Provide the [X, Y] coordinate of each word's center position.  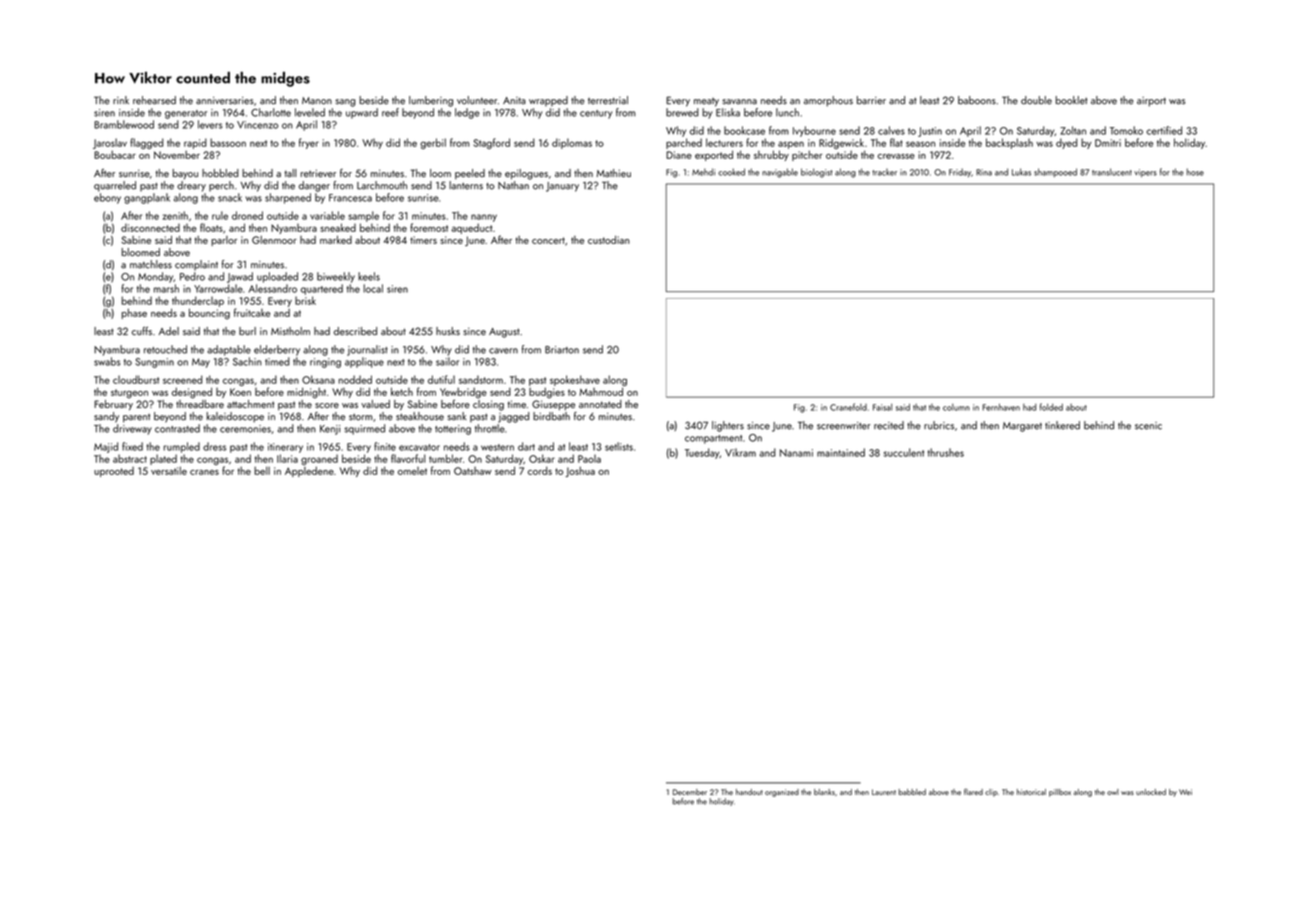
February [113, 405]
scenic [1148, 426]
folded [1051, 407]
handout [749, 792]
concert [548, 240]
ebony [107, 198]
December [690, 792]
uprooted [114, 472]
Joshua [580, 471]
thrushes [946, 452]
